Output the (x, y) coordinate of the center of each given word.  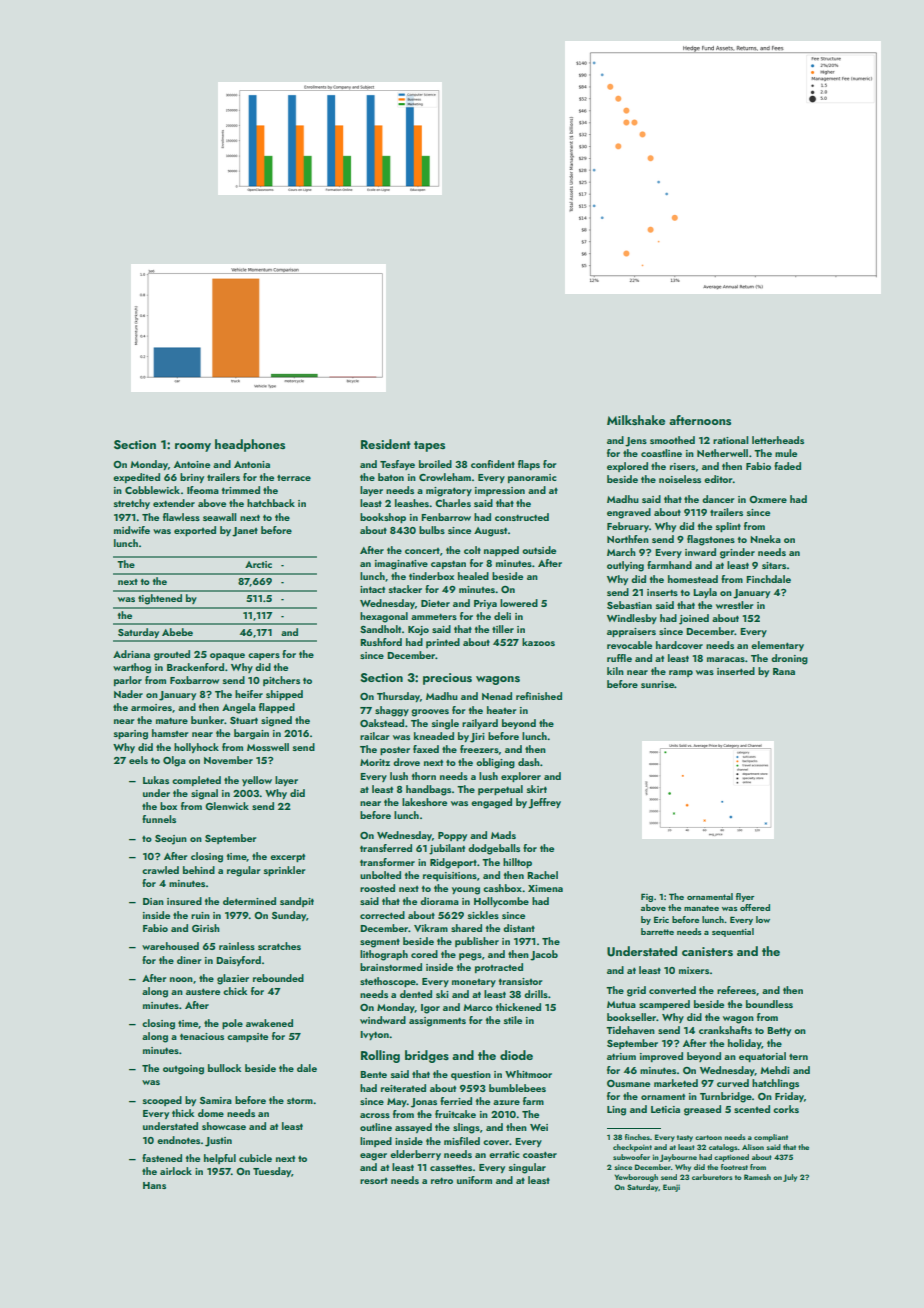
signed (276, 721)
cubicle (255, 1158)
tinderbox (431, 576)
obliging (495, 763)
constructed (522, 517)
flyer (745, 897)
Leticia (665, 1109)
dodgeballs (494, 849)
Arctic (258, 564)
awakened (269, 1023)
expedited (136, 478)
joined (694, 619)
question (471, 1075)
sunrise (657, 684)
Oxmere (768, 499)
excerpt (287, 857)
